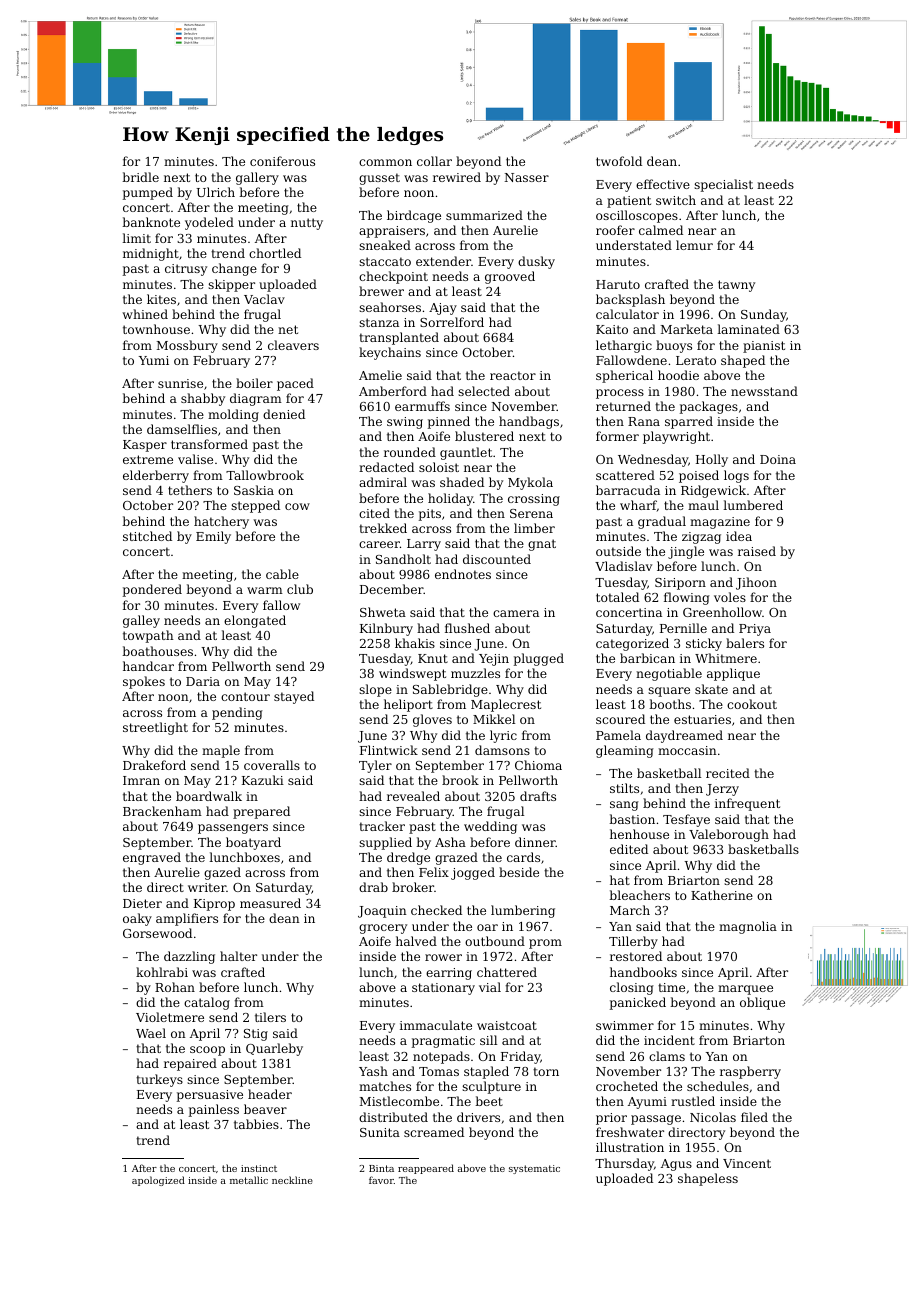 The width and height of the page is (924, 1308). What do you see at coordinates (270, 1017) in the page?
I see `tilers` at bounding box center [270, 1017].
